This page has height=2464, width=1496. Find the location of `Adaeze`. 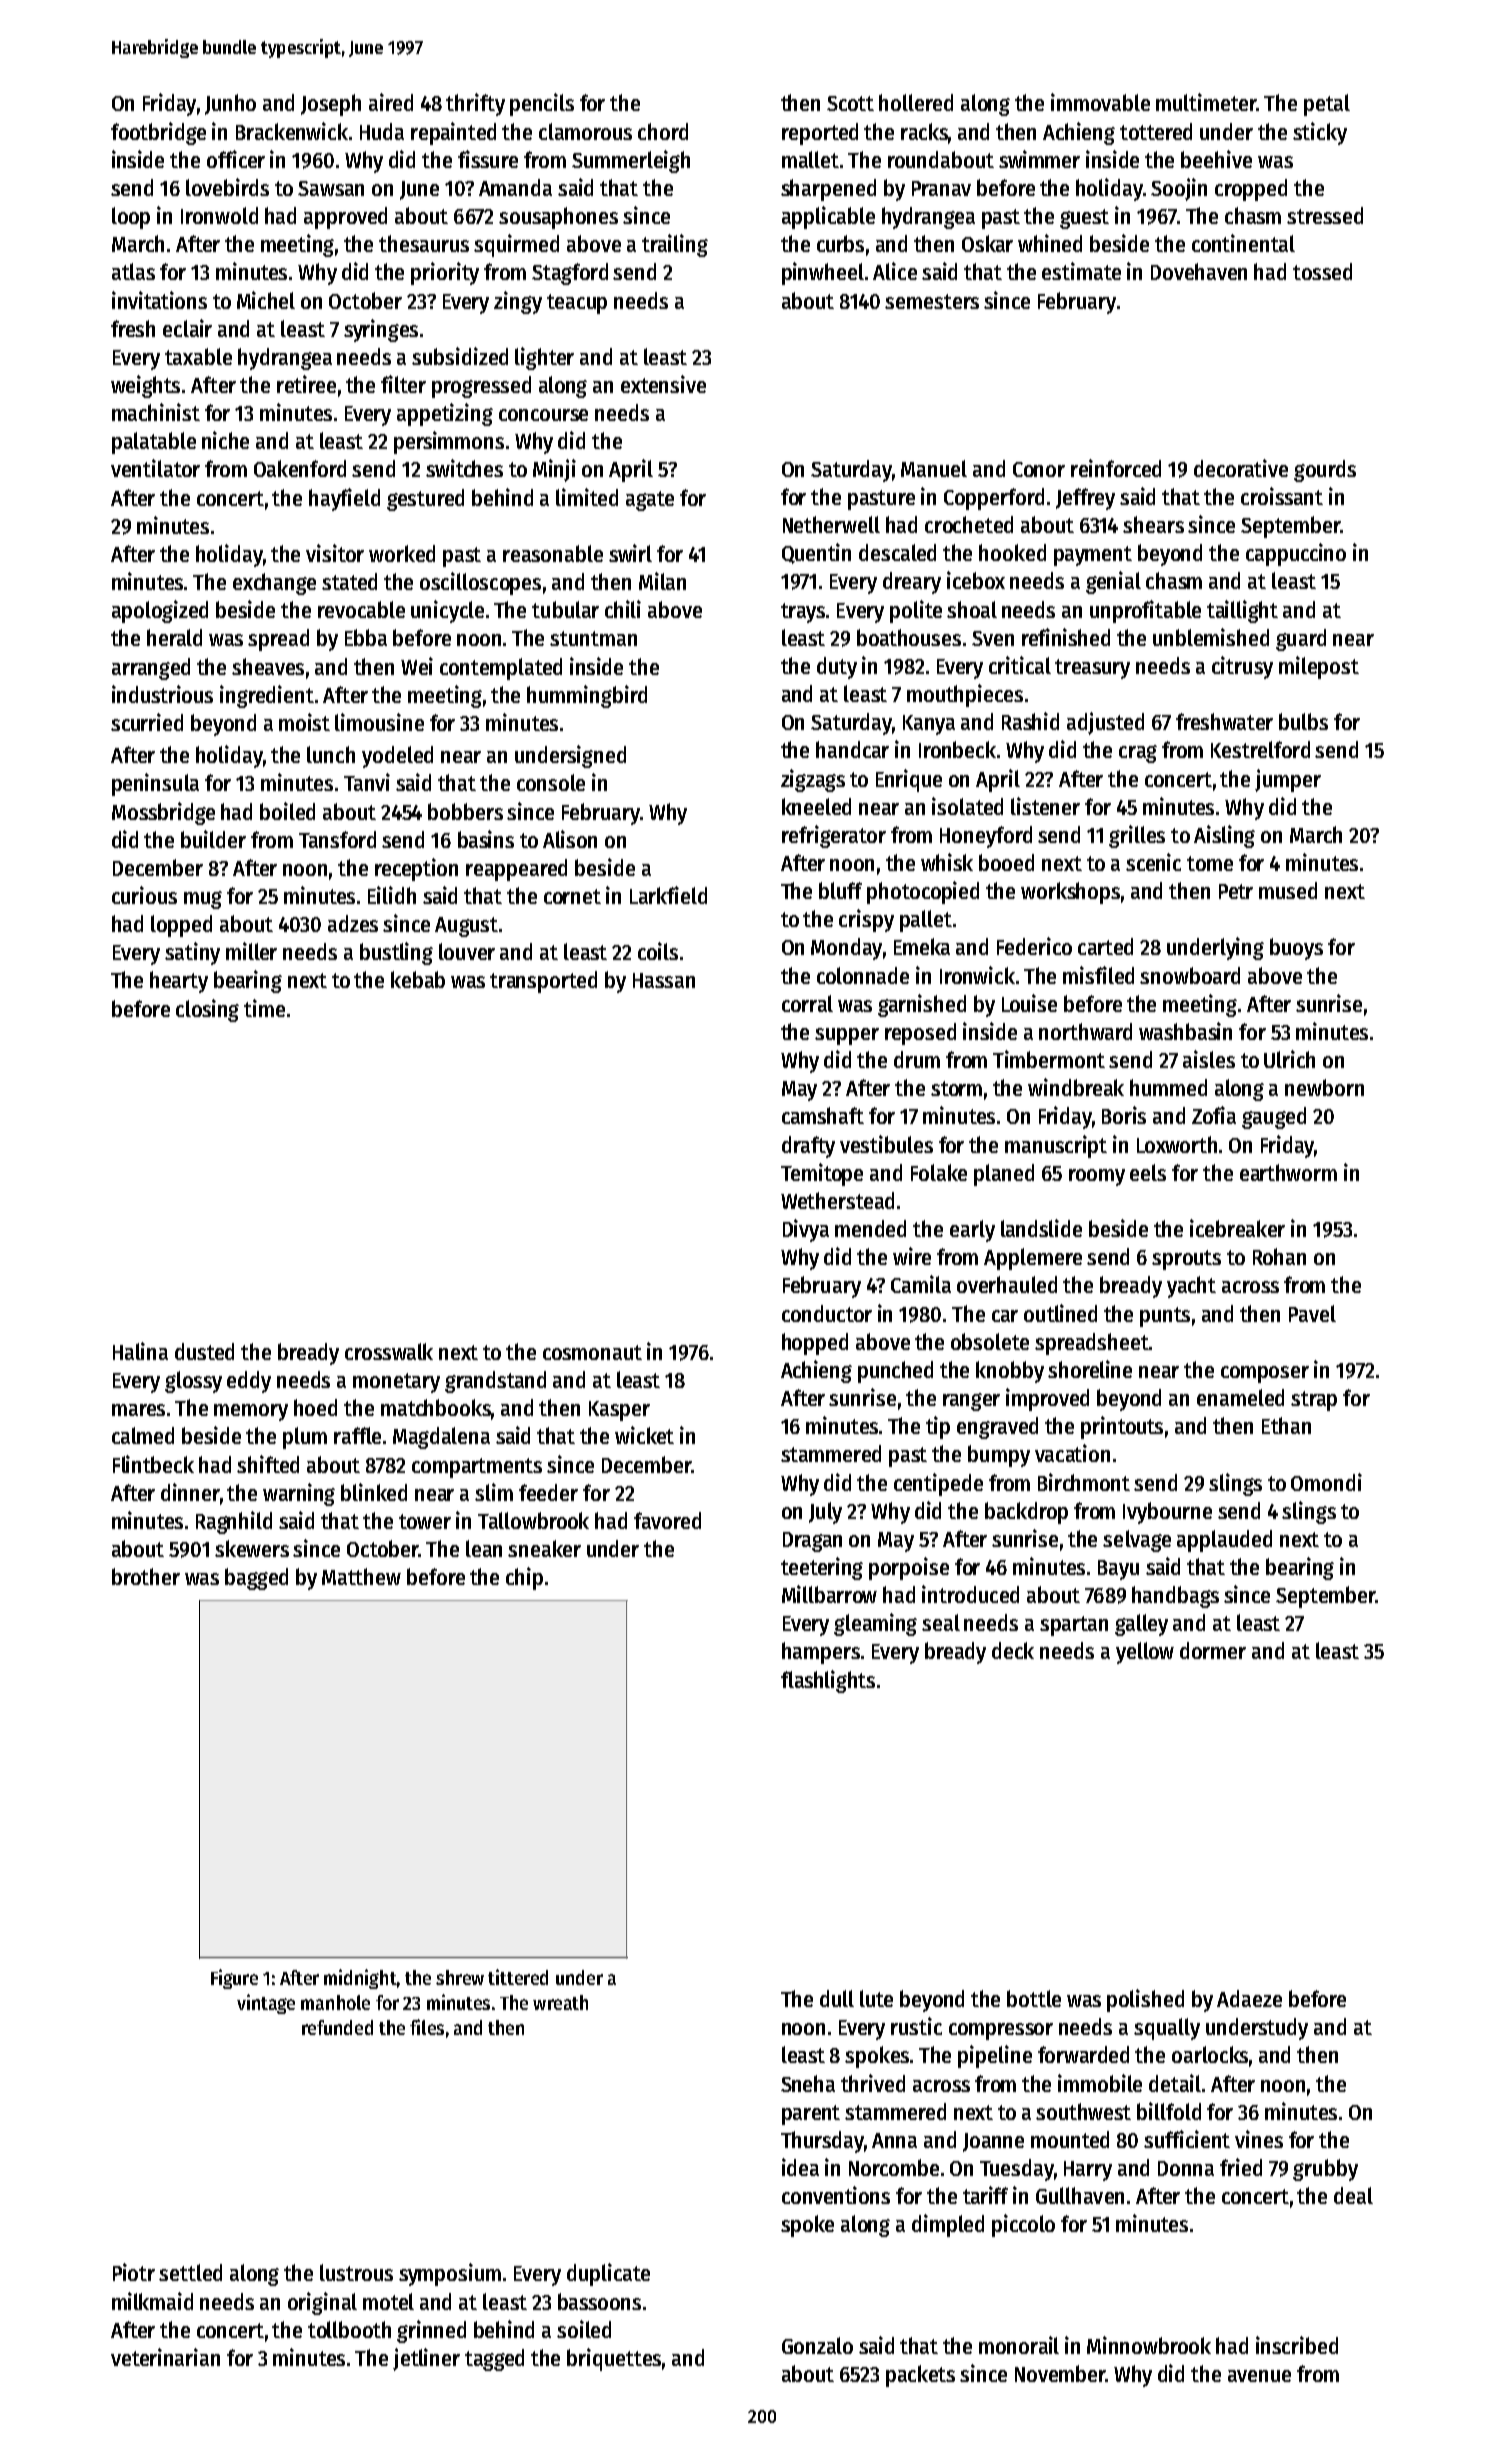

Adaeze is located at coordinates (1249, 1998).
